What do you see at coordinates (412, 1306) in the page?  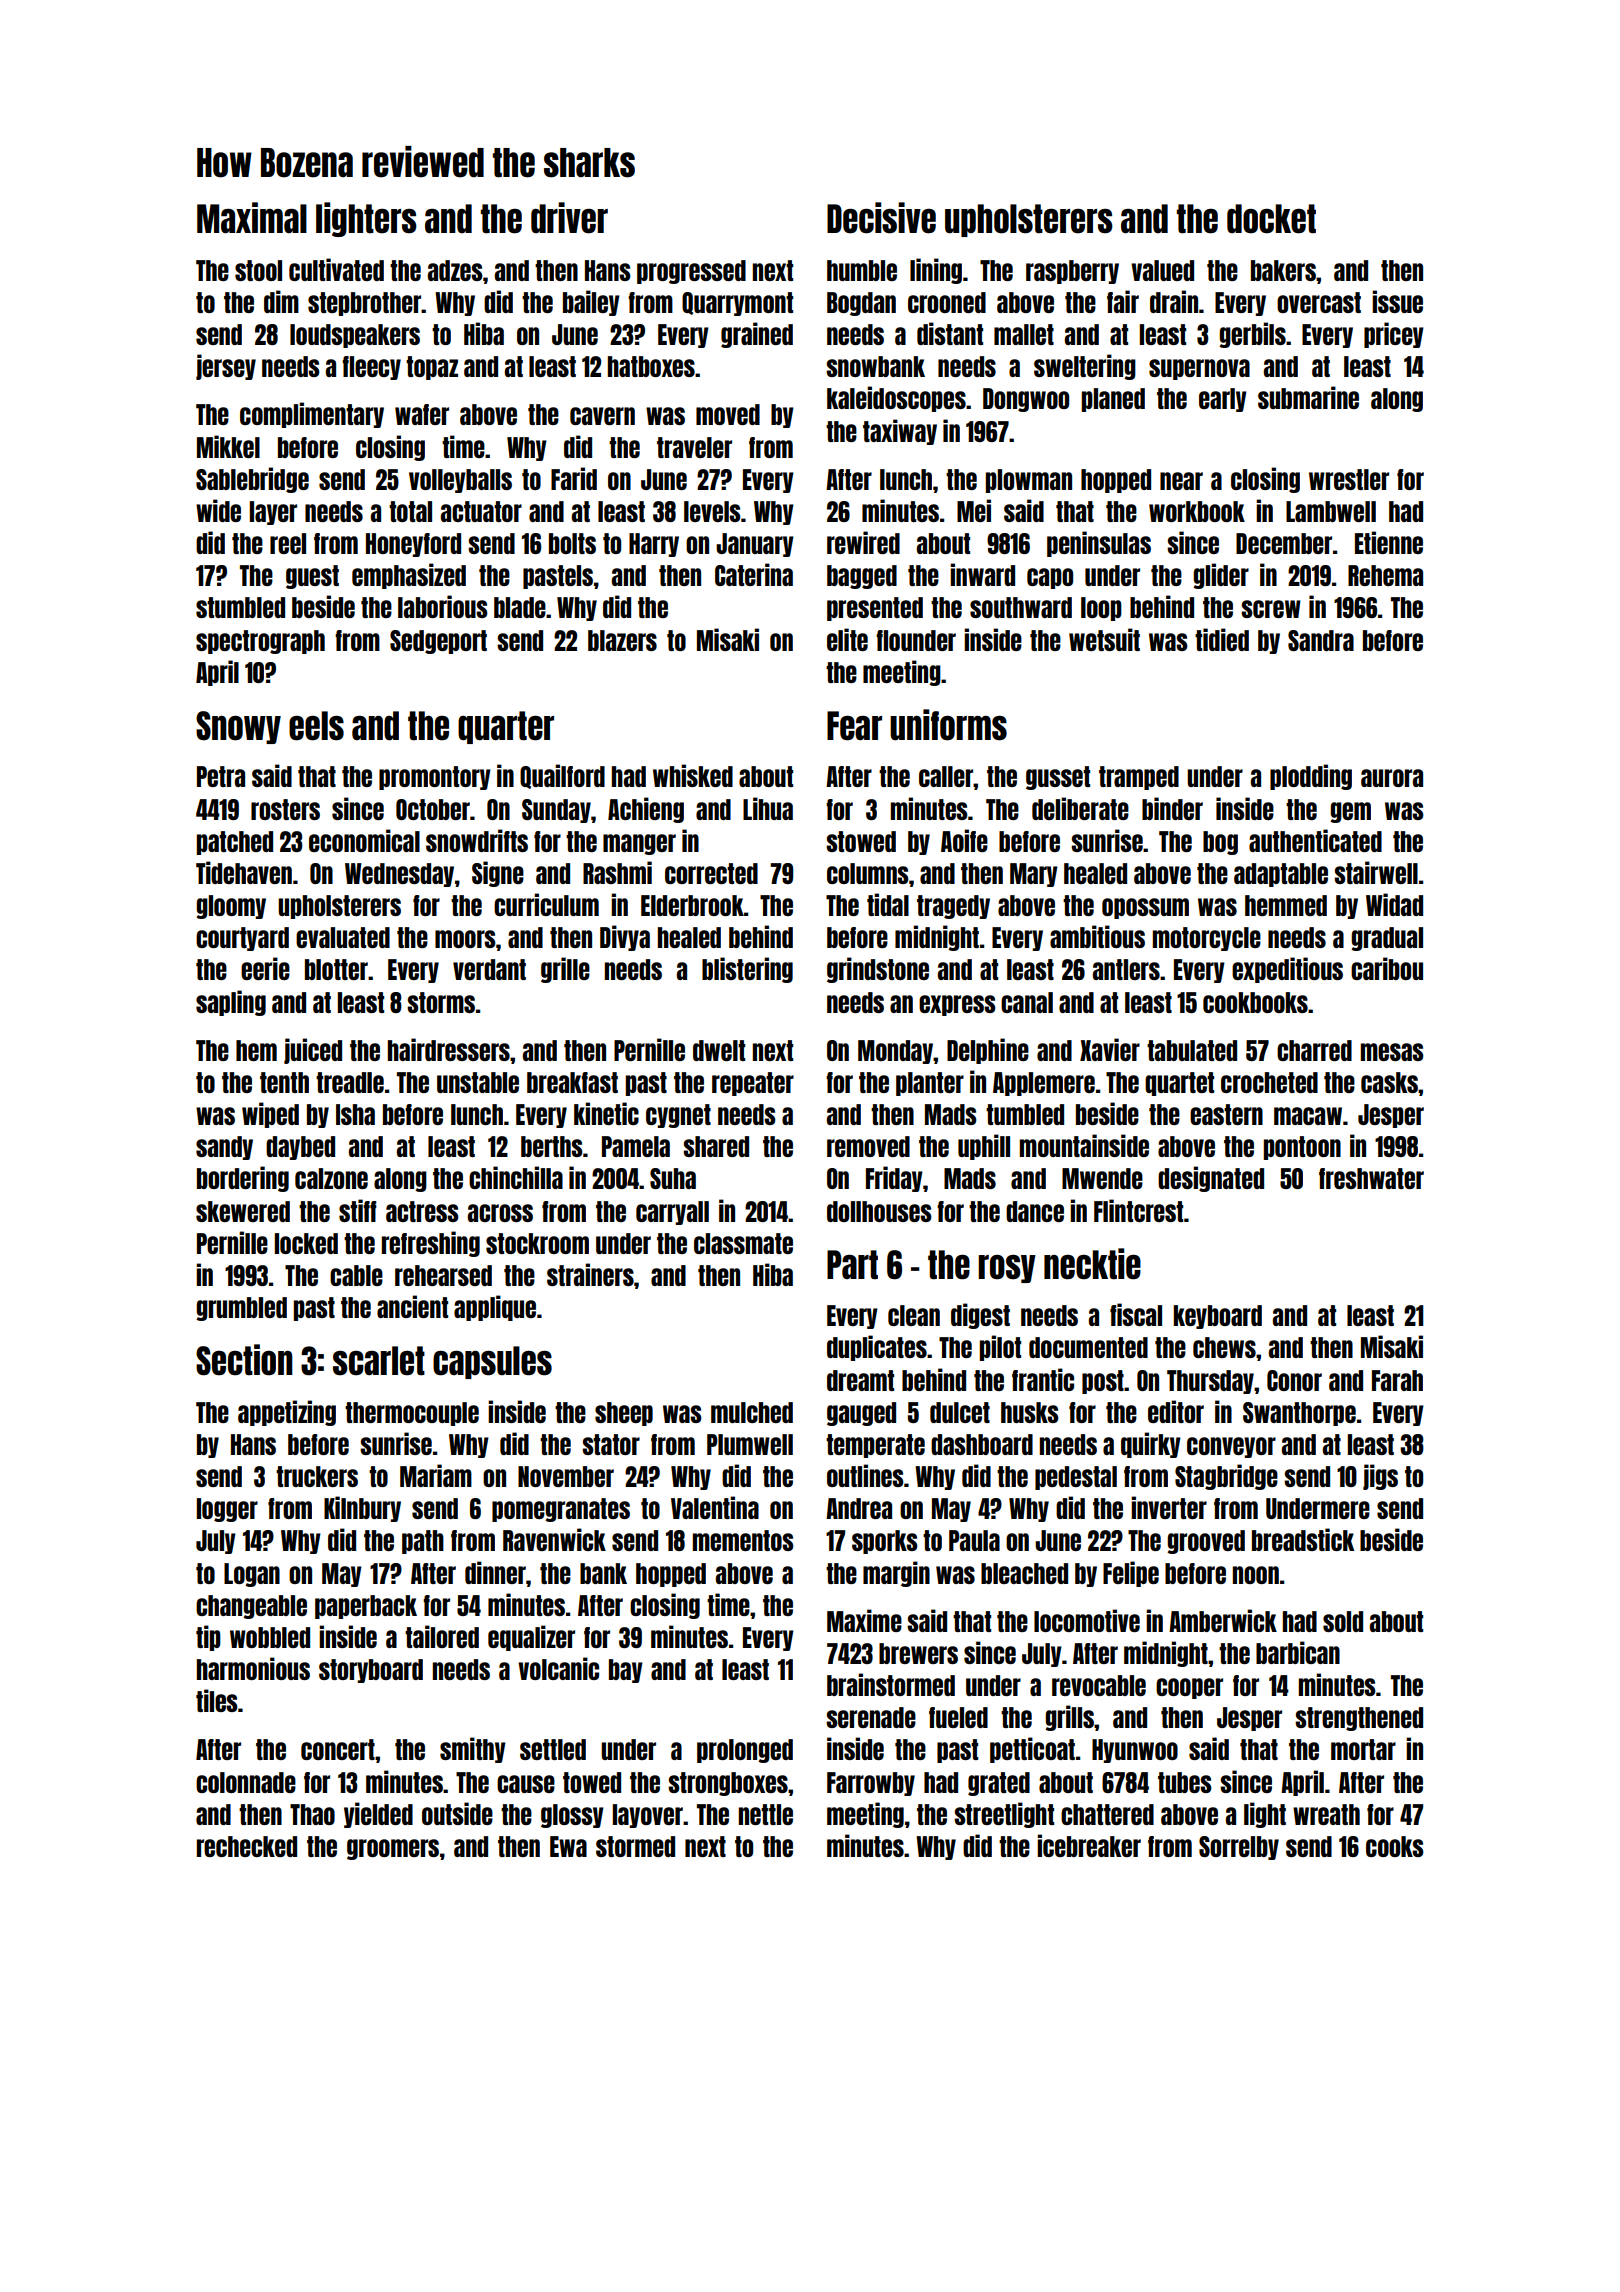 I see `ancient` at bounding box center [412, 1306].
